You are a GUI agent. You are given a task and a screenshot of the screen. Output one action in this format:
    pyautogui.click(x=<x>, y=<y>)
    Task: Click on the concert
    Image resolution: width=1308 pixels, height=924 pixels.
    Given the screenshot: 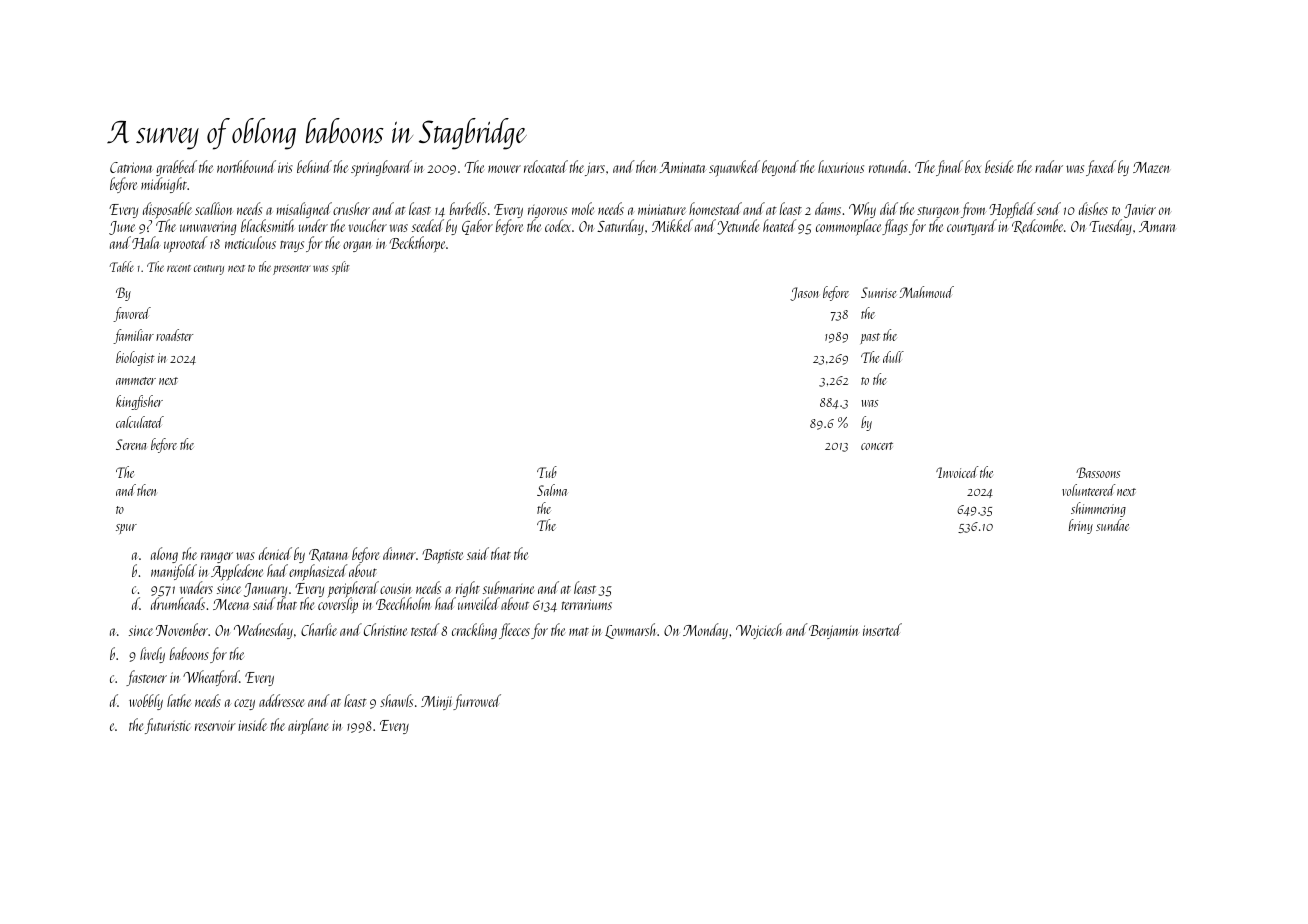 What is the action you would take?
    pyautogui.click(x=877, y=446)
